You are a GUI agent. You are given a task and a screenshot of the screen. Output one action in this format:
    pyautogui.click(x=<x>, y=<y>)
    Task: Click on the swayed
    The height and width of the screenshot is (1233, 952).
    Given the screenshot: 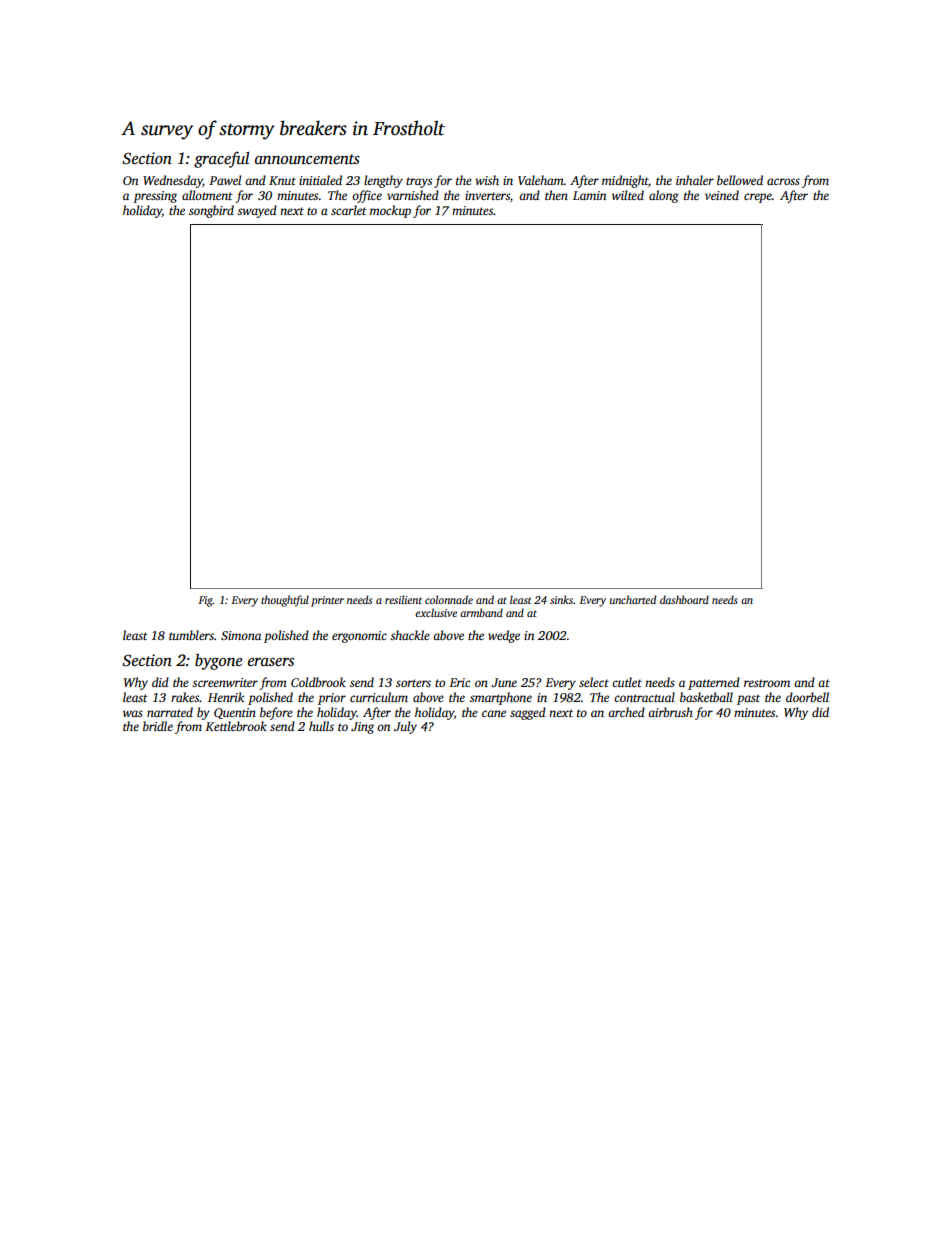 What is the action you would take?
    pyautogui.click(x=257, y=211)
